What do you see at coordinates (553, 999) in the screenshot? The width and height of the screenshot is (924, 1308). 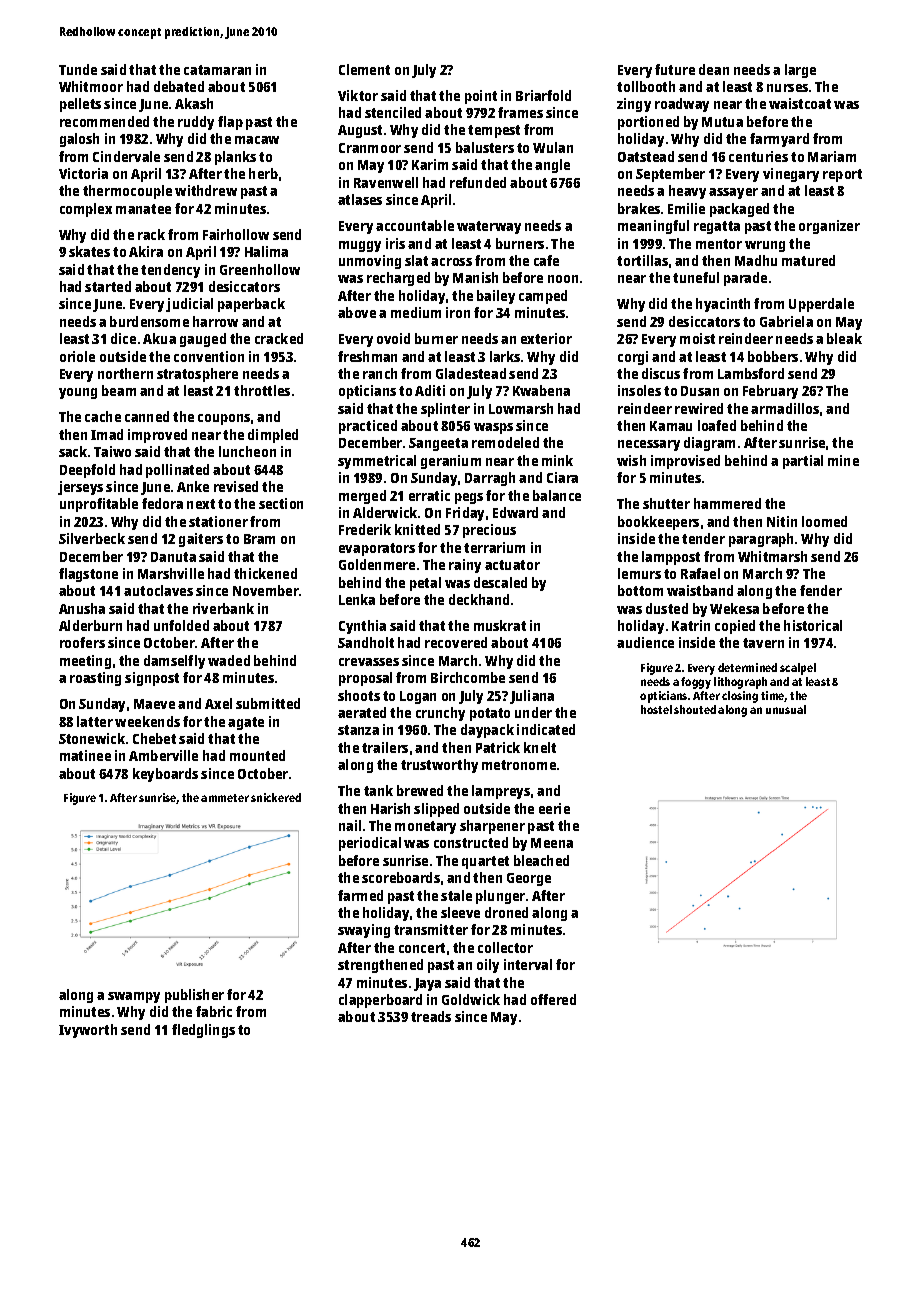 I see `offered` at bounding box center [553, 999].
